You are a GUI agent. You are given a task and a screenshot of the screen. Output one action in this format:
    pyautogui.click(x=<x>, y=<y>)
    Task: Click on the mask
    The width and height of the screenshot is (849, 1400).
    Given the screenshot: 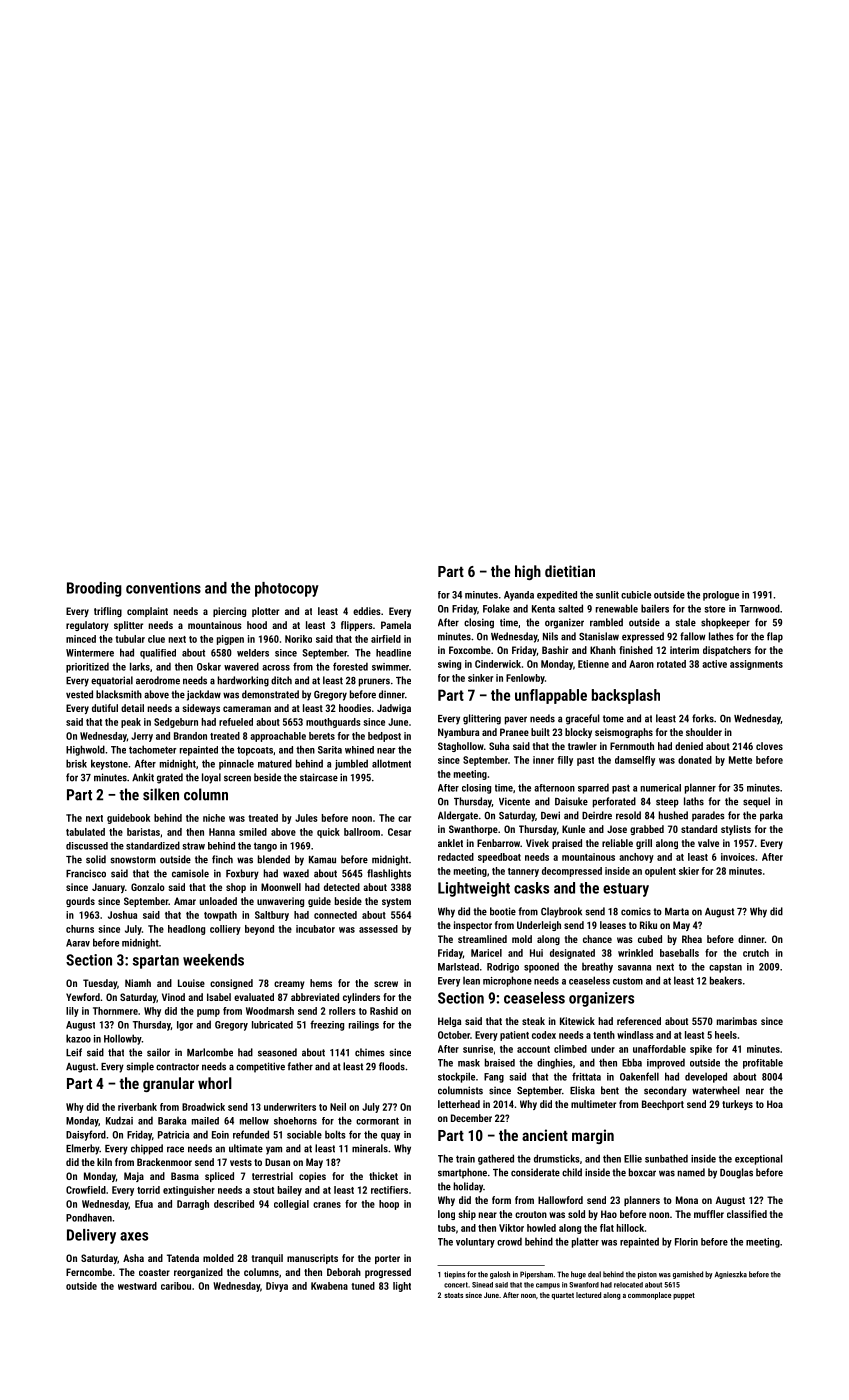 What is the action you would take?
    pyautogui.click(x=469, y=1063)
